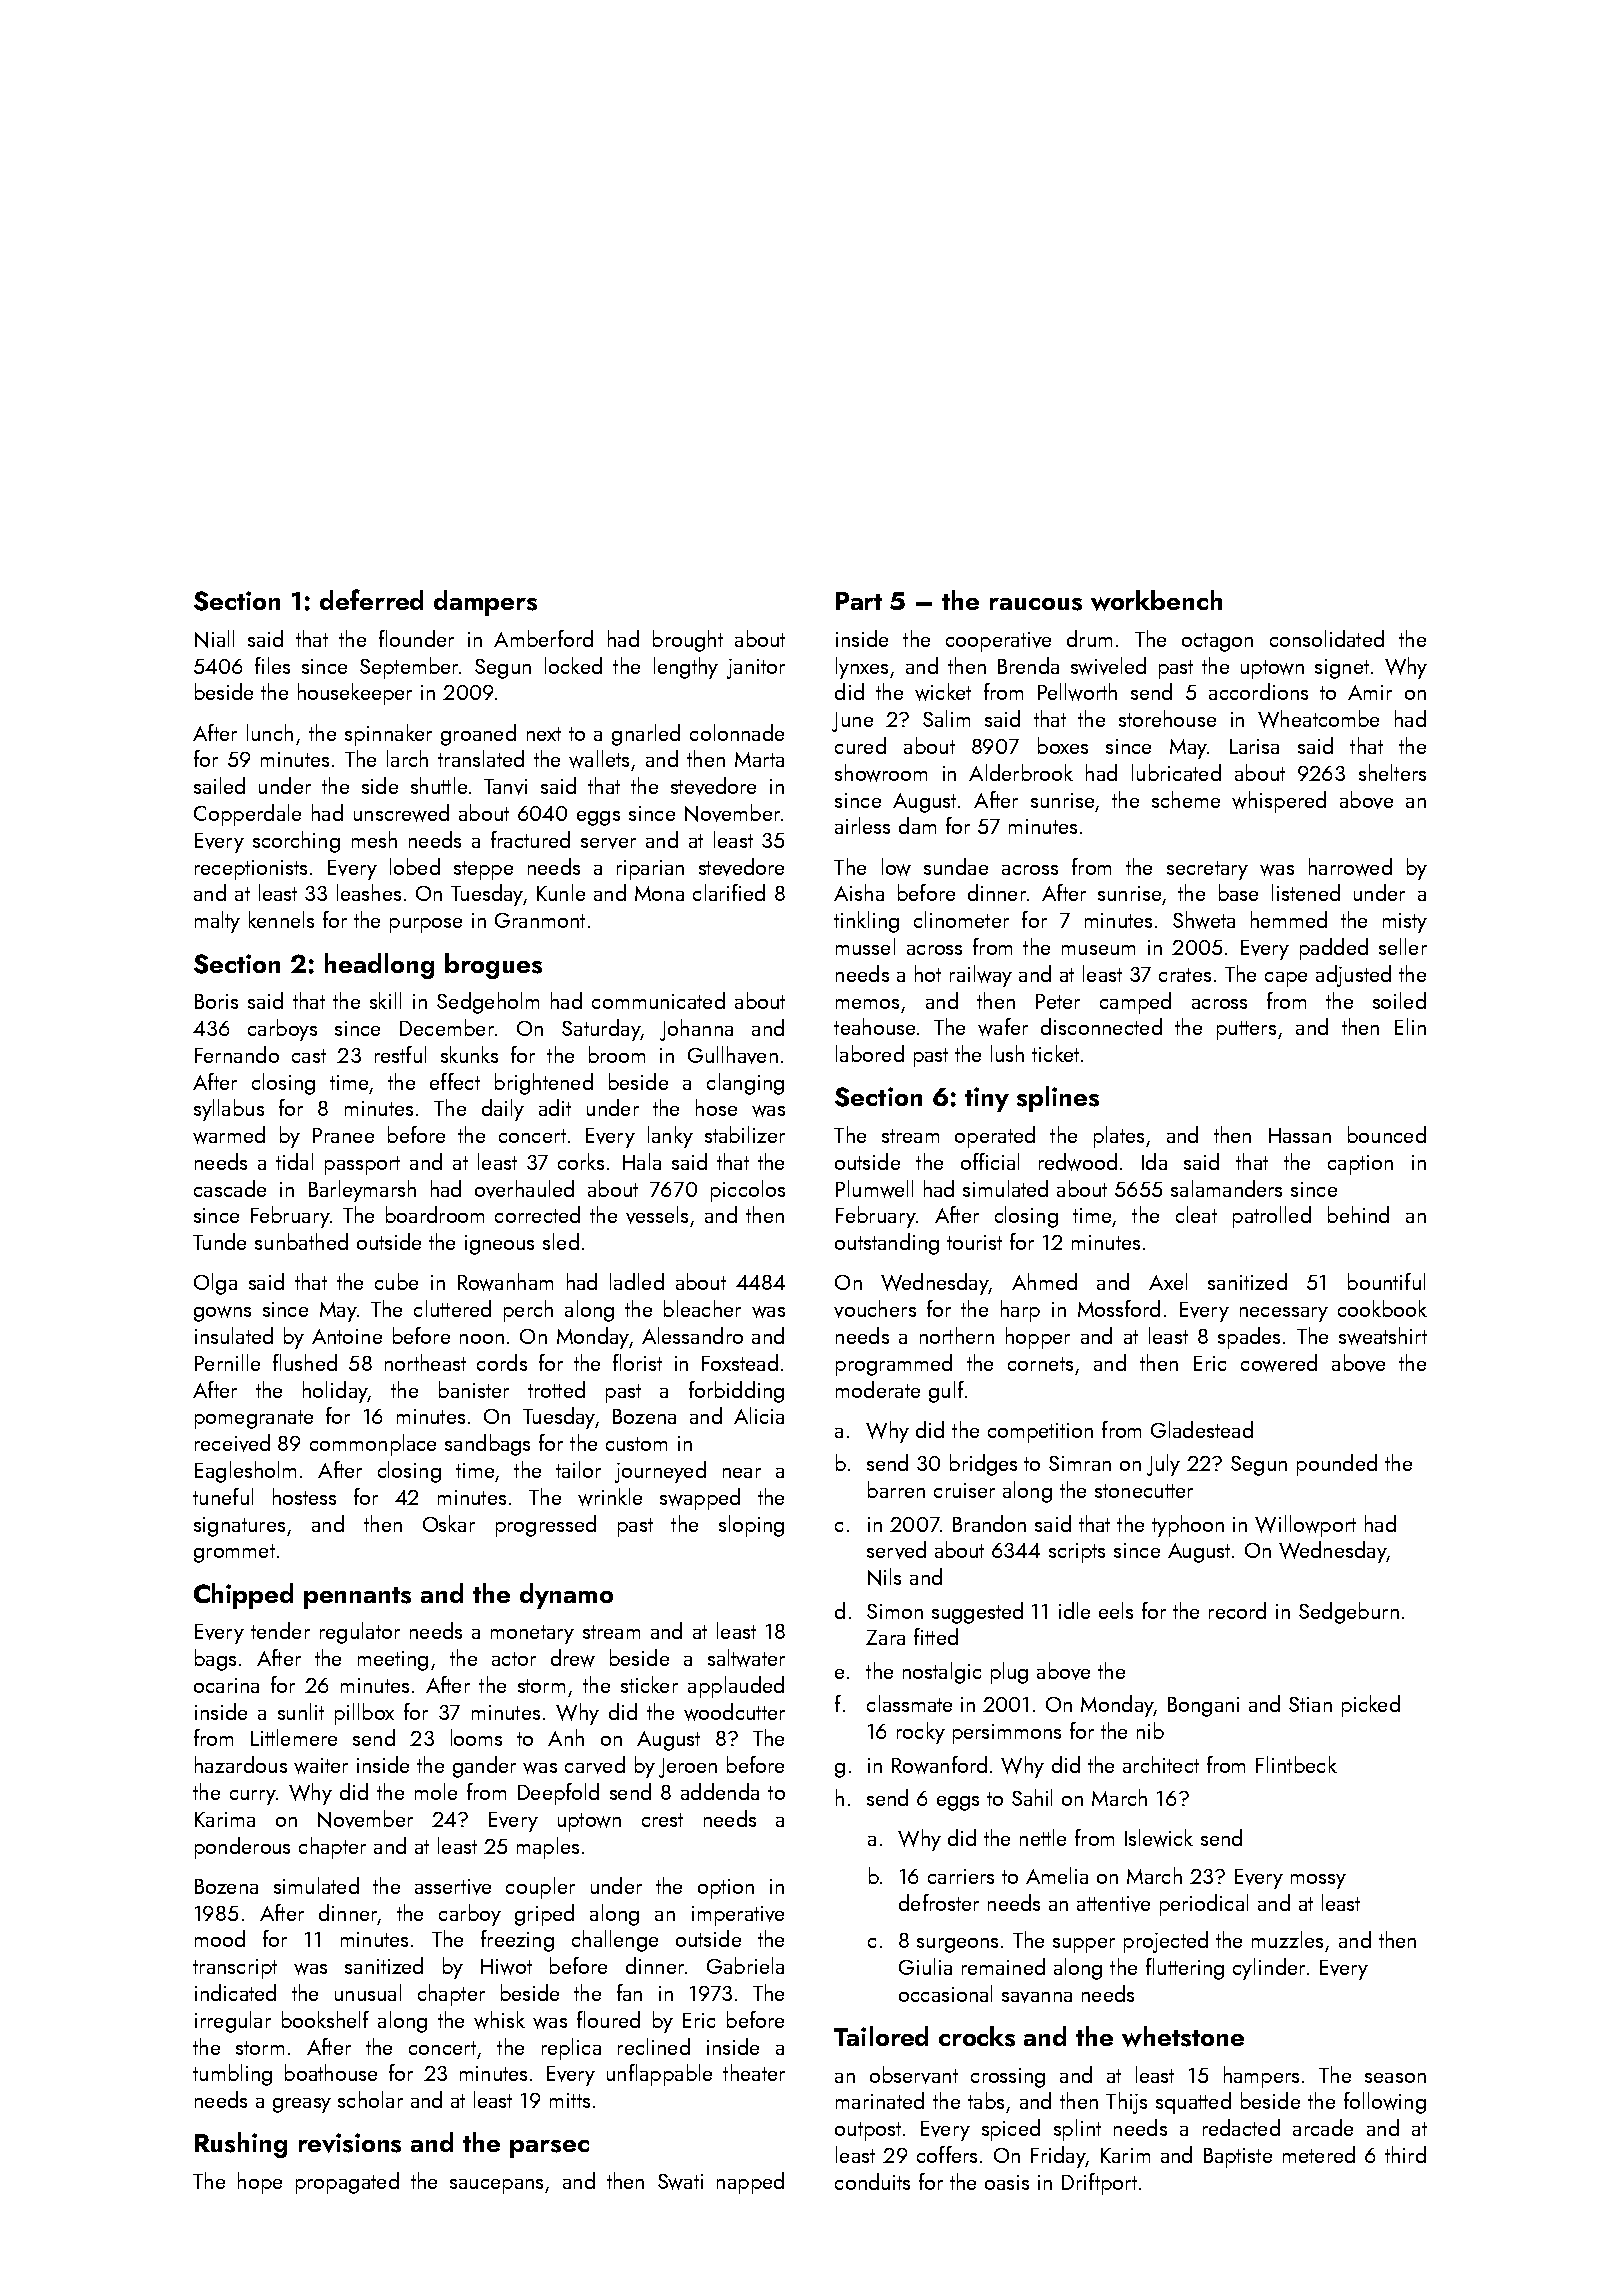 The height and width of the screenshot is (2292, 1620). I want to click on Chipped, so click(243, 1596).
